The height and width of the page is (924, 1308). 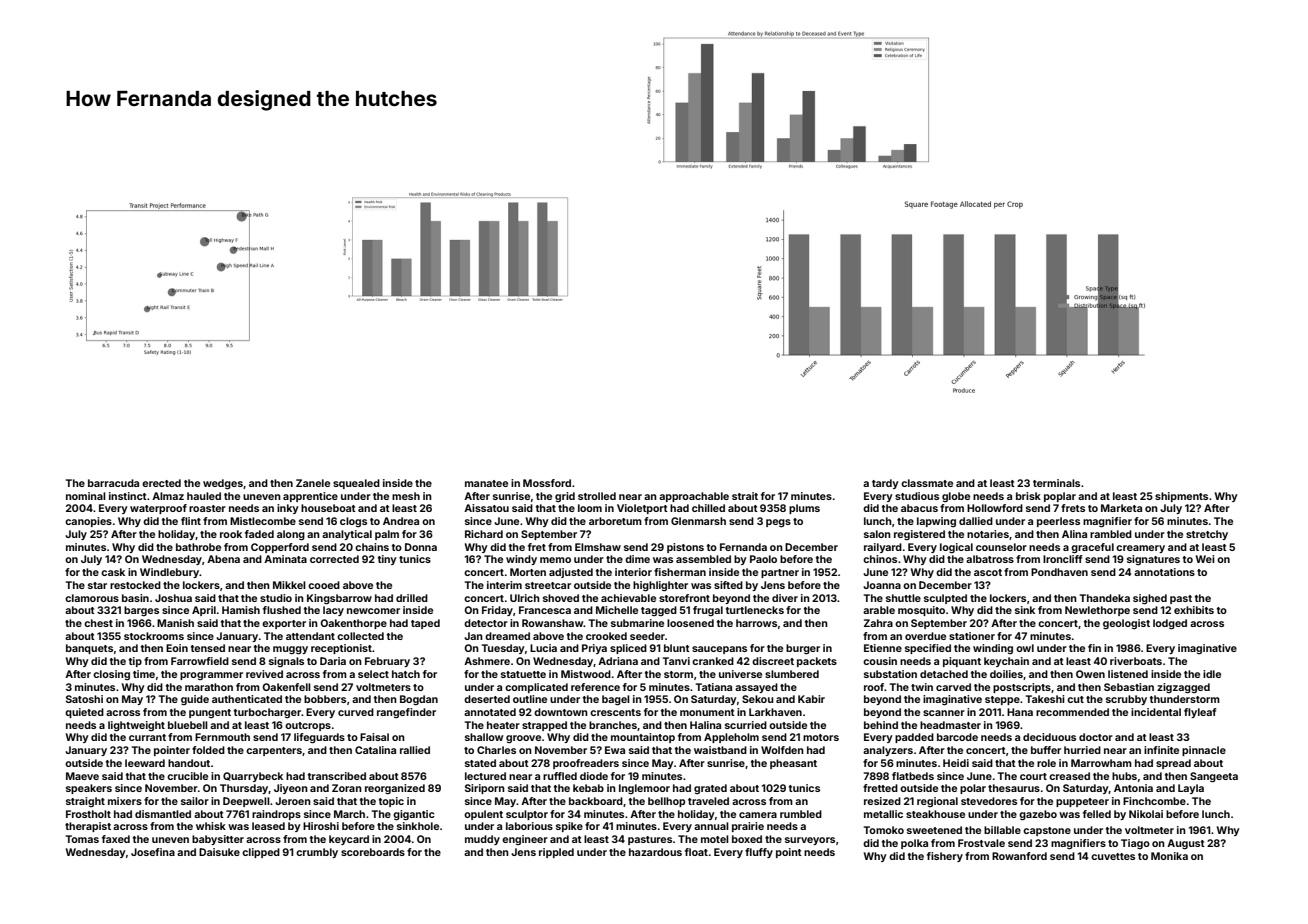 I want to click on monument, so click(x=707, y=712).
